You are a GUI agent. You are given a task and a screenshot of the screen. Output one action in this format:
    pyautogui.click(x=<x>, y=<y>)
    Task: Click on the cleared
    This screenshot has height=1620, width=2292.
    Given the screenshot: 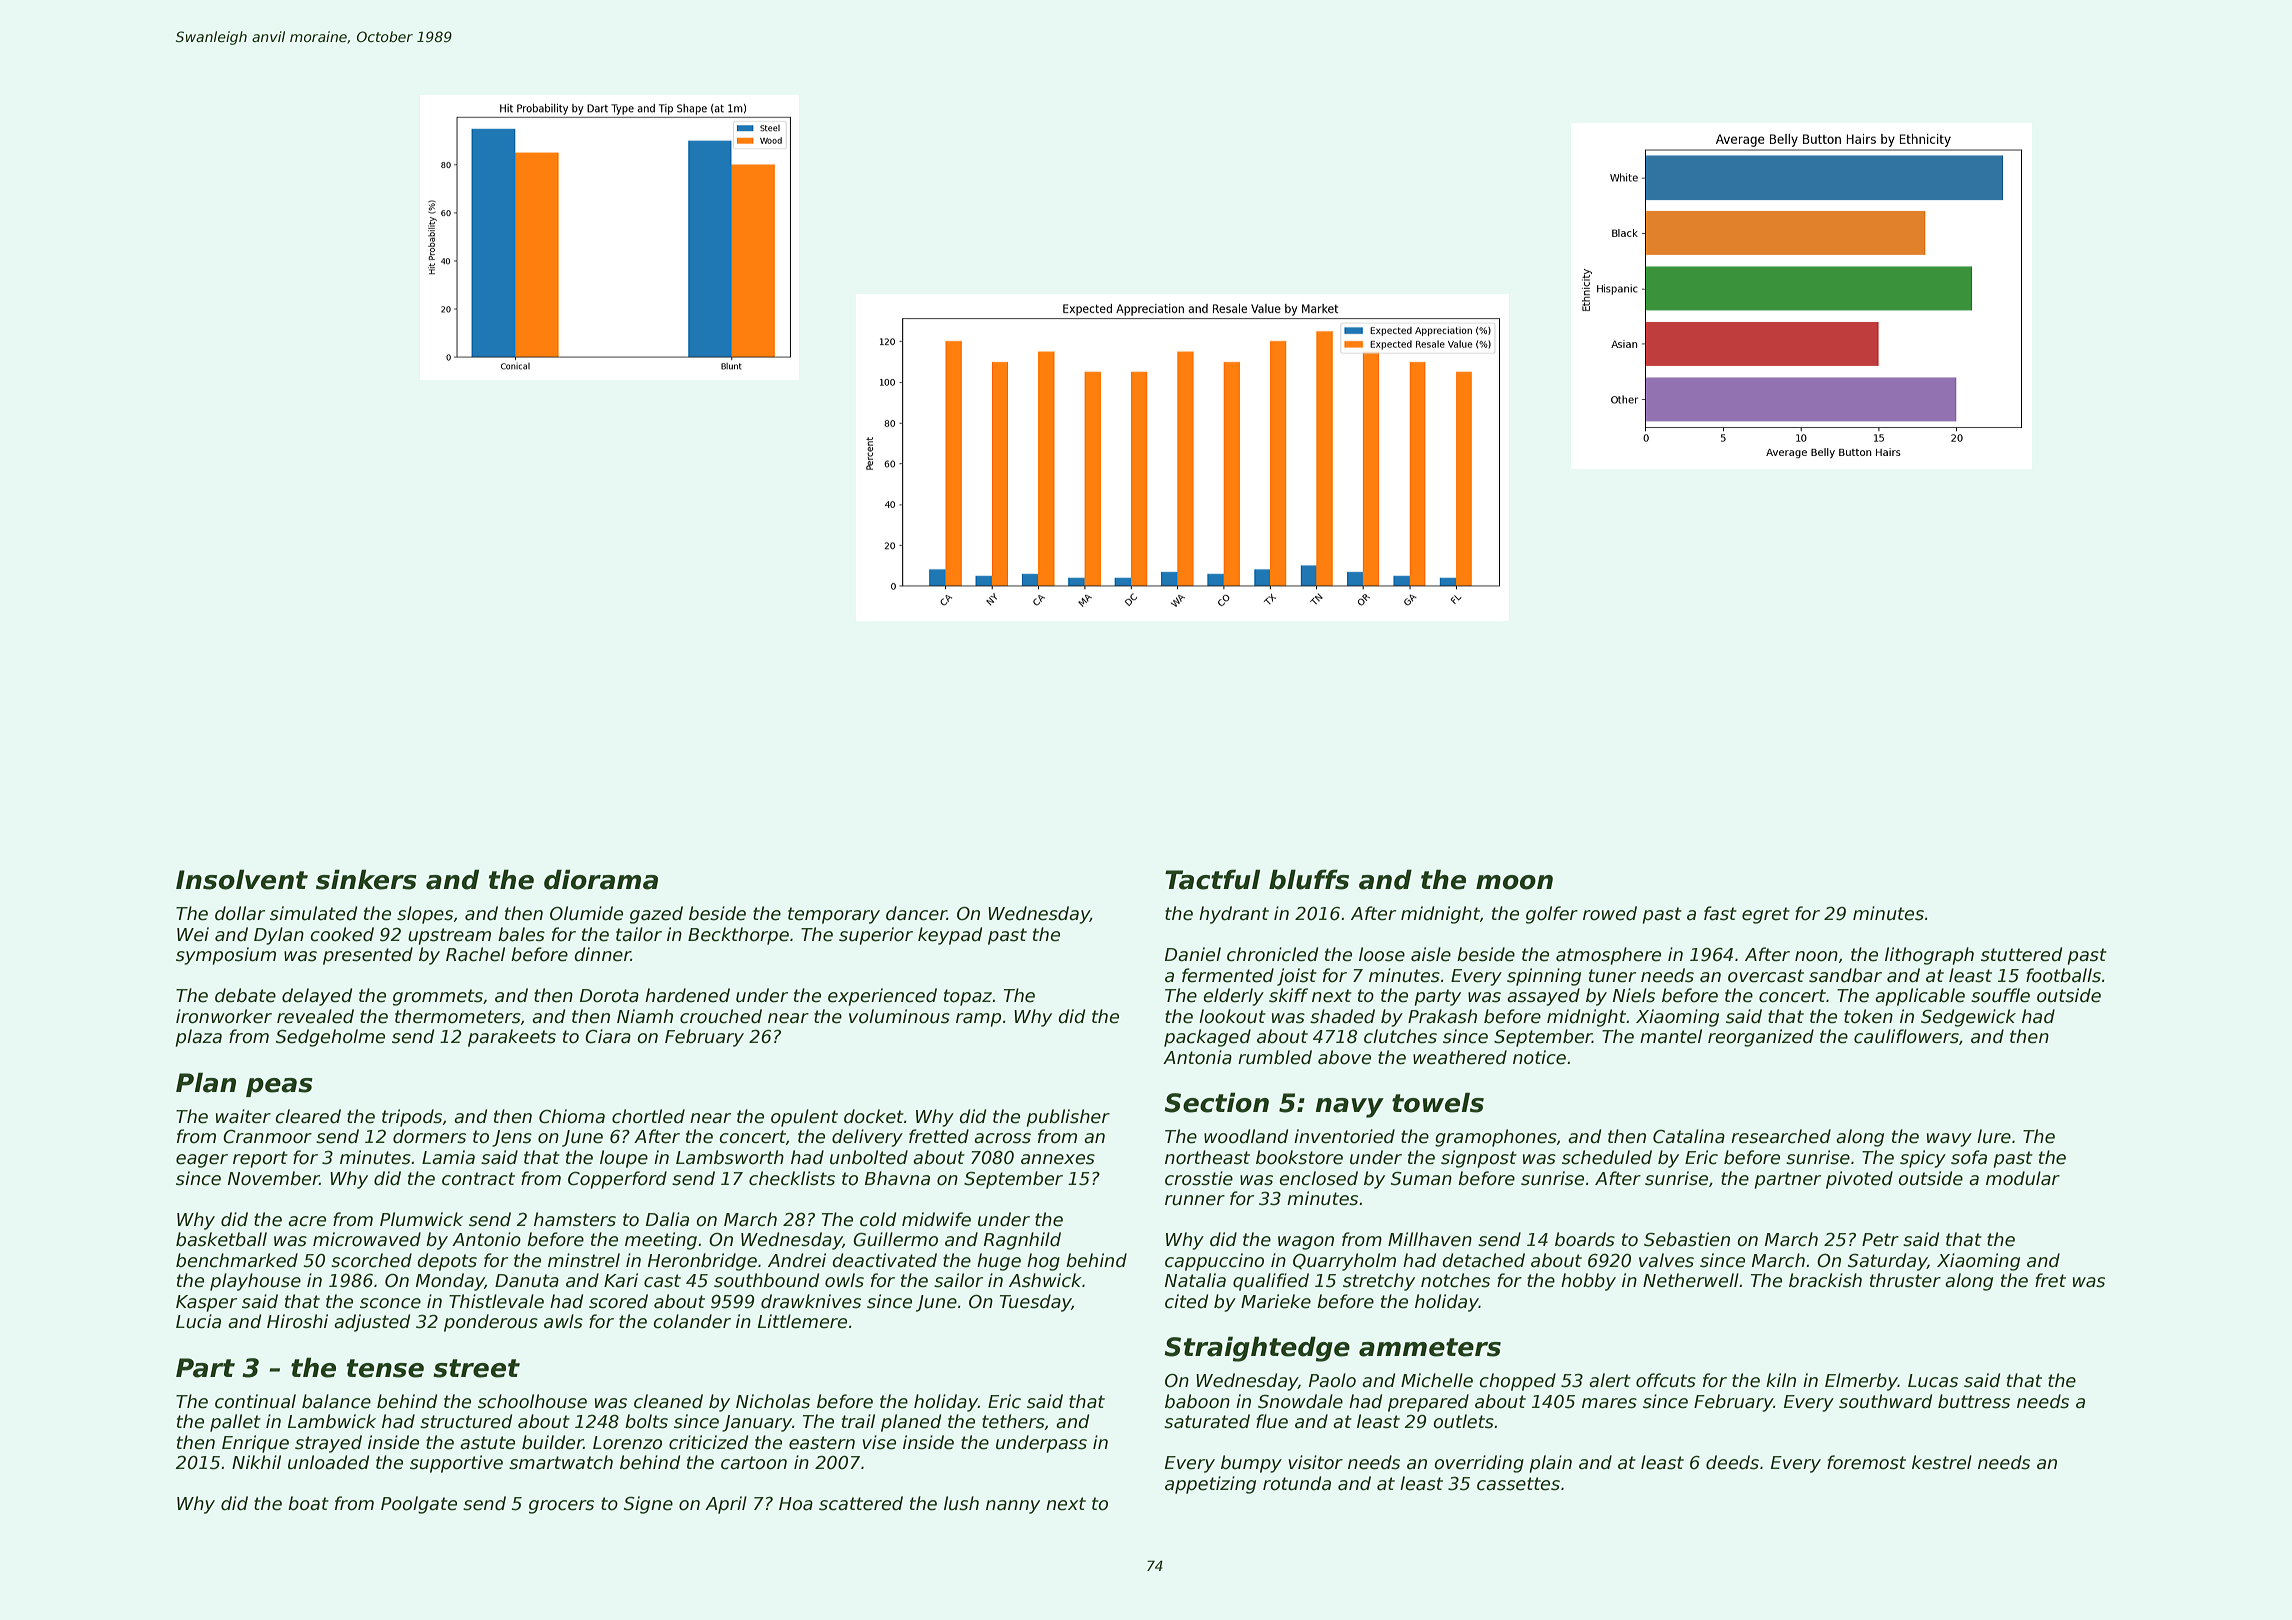 What is the action you would take?
    pyautogui.click(x=308, y=1116)
